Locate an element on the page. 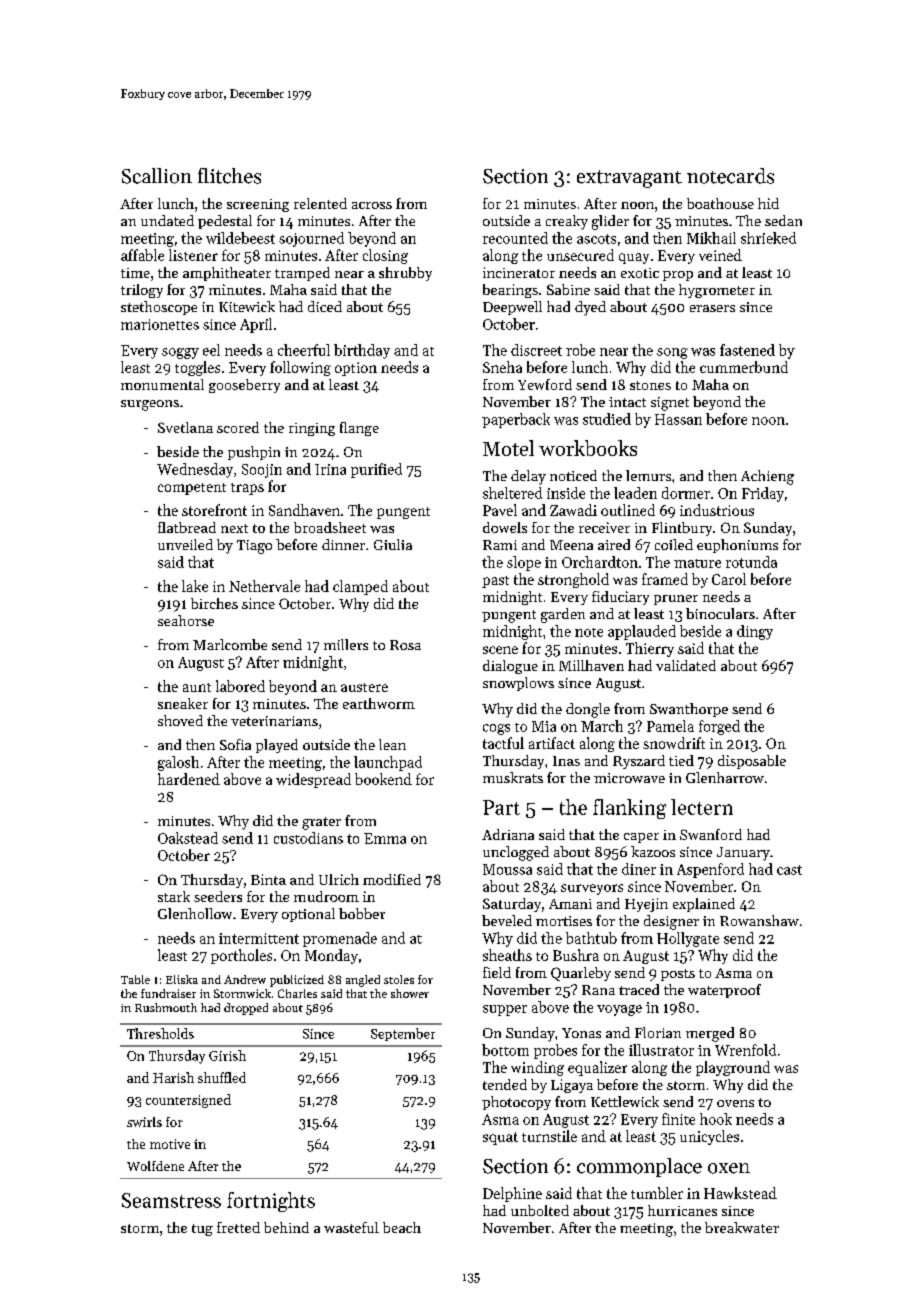 This page has height=1311, width=924. leaden is located at coordinates (635, 493).
